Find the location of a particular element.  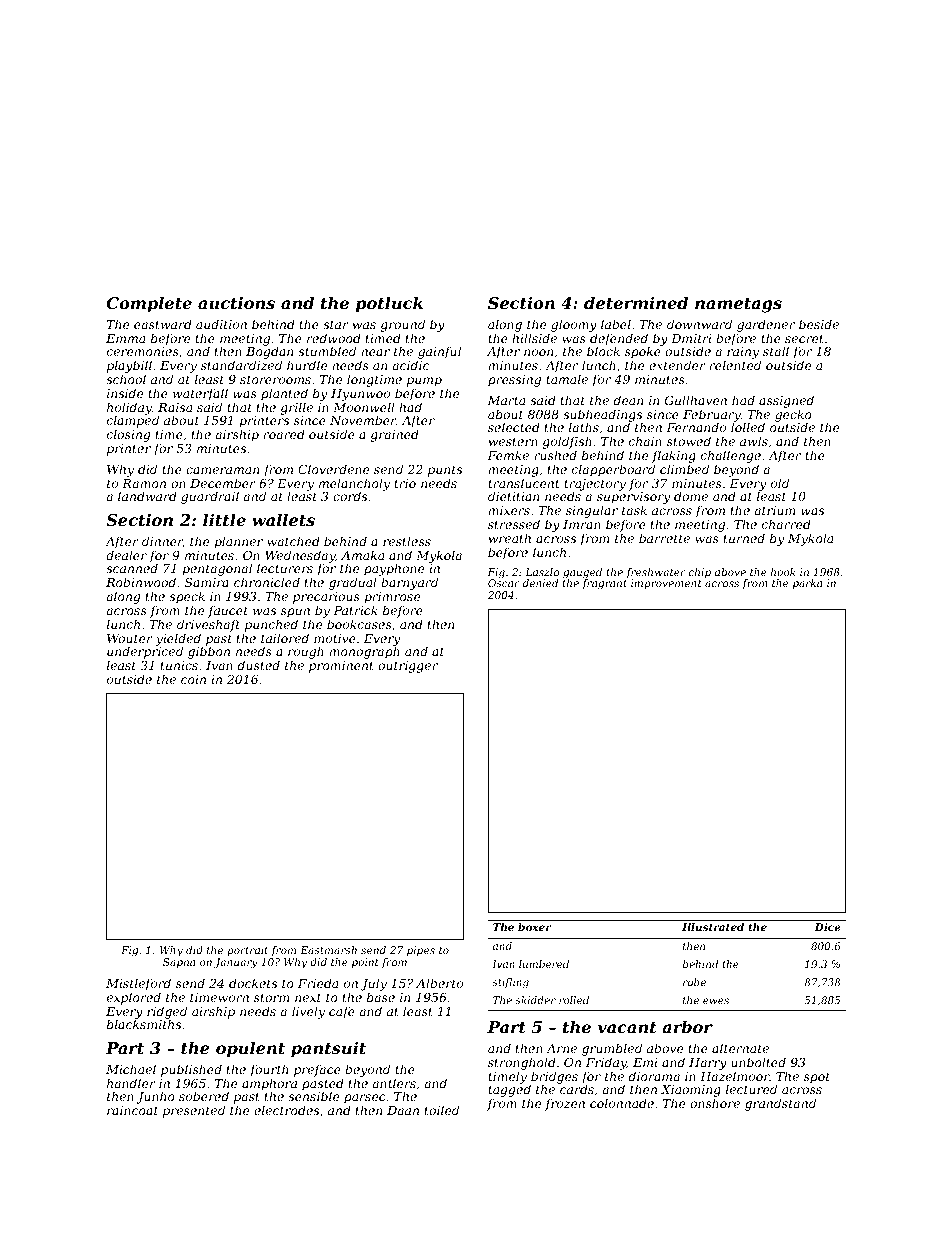

sensible is located at coordinates (313, 1096).
